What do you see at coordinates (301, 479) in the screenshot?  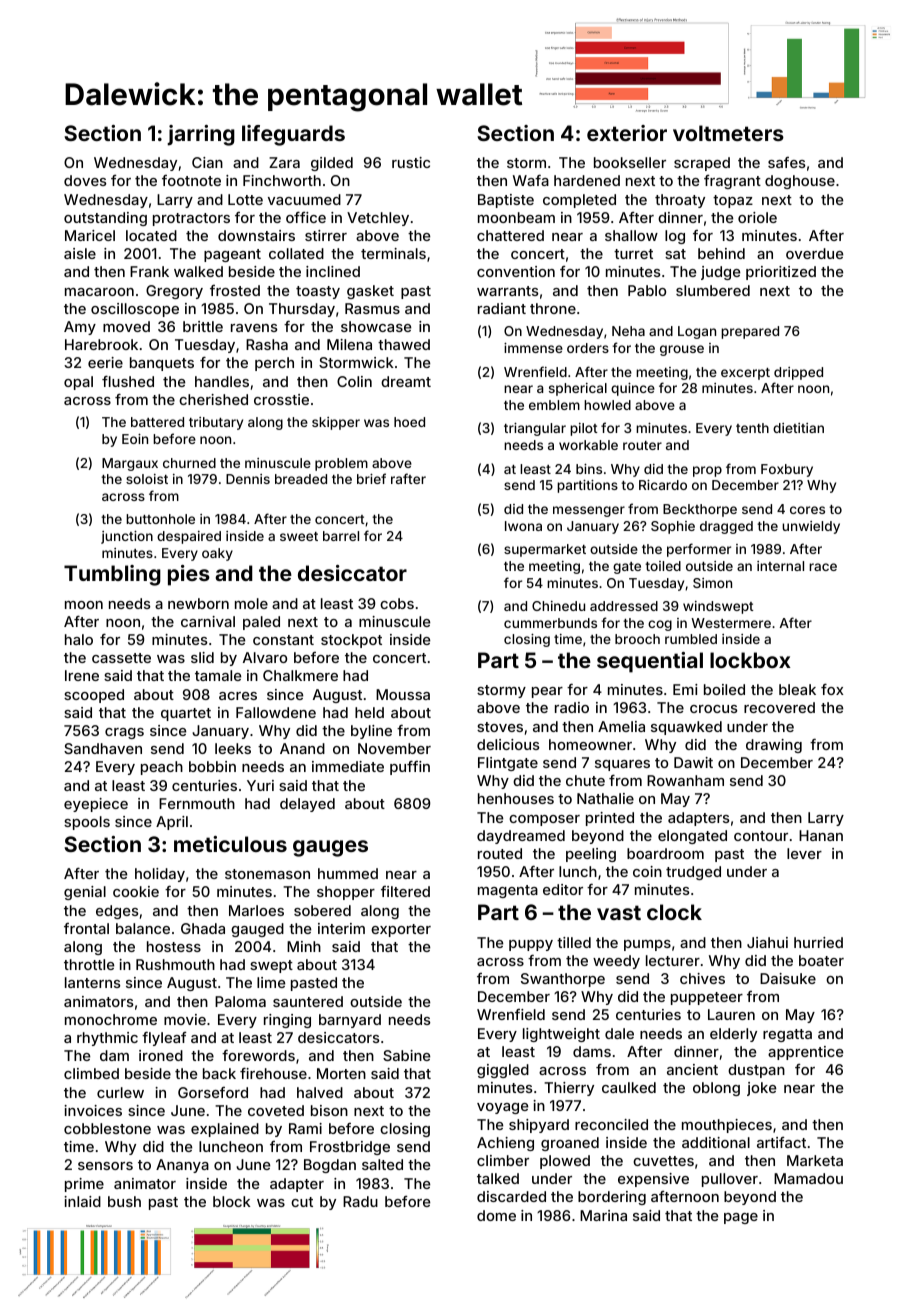 I see `breaded` at bounding box center [301, 479].
